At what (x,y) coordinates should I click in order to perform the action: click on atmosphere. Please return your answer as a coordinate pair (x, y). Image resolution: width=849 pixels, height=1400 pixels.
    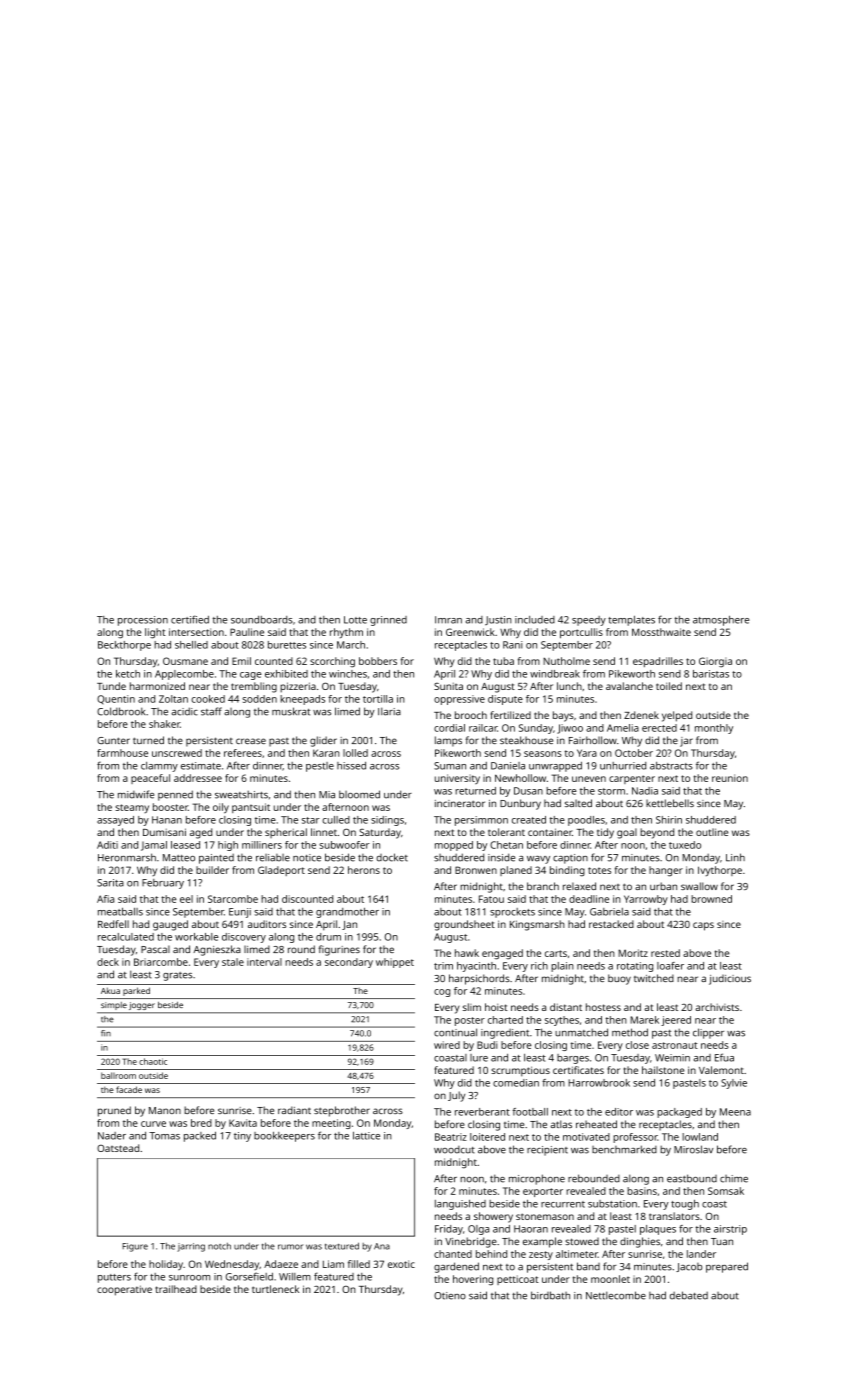
    Looking at the image, I should click on (721, 620).
